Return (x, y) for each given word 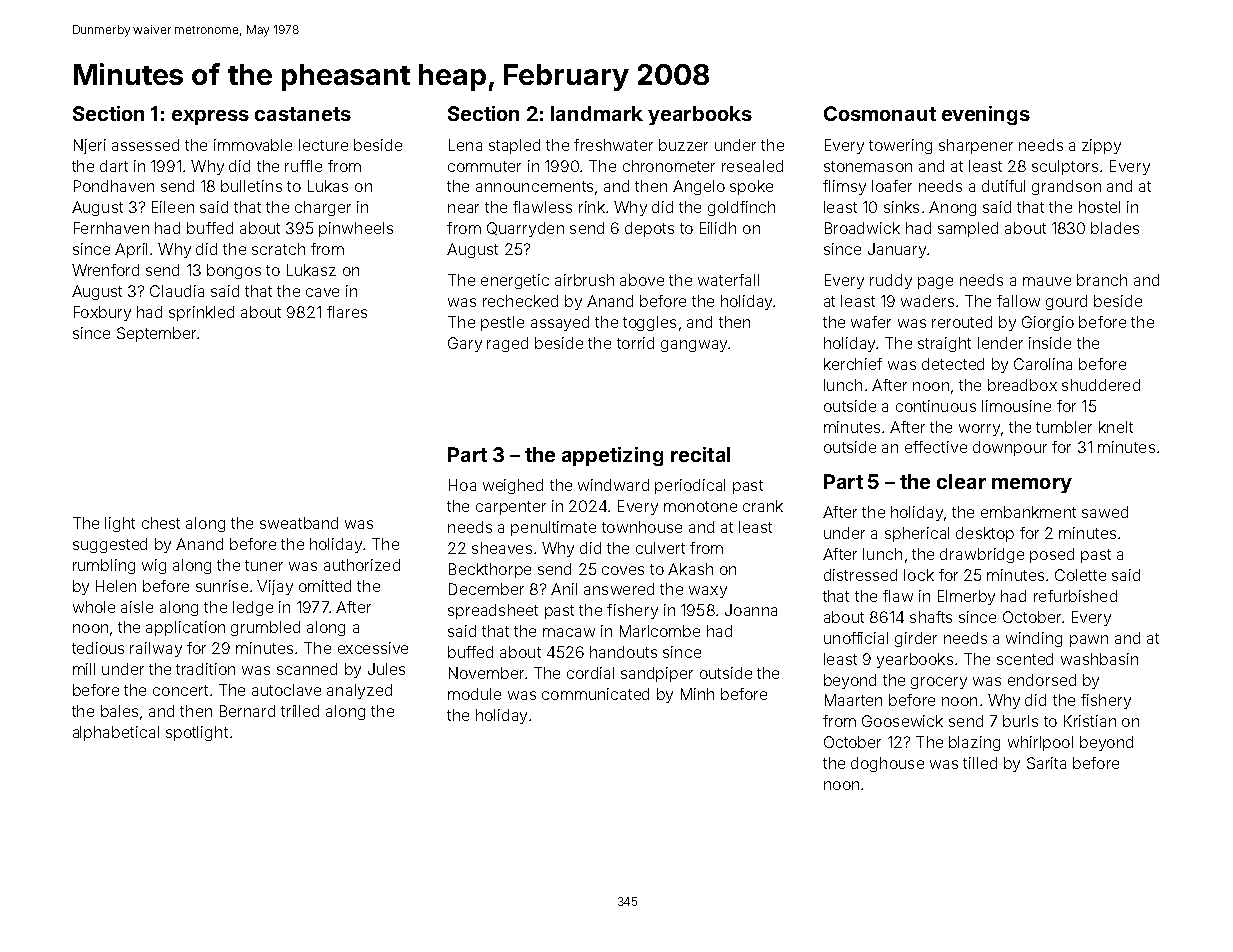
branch (1102, 280)
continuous (936, 406)
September (156, 334)
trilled (300, 711)
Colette (1080, 575)
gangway (694, 346)
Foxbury (102, 313)
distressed (860, 575)
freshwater (613, 145)
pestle (502, 323)
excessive (373, 648)
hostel (1099, 207)
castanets (303, 114)
